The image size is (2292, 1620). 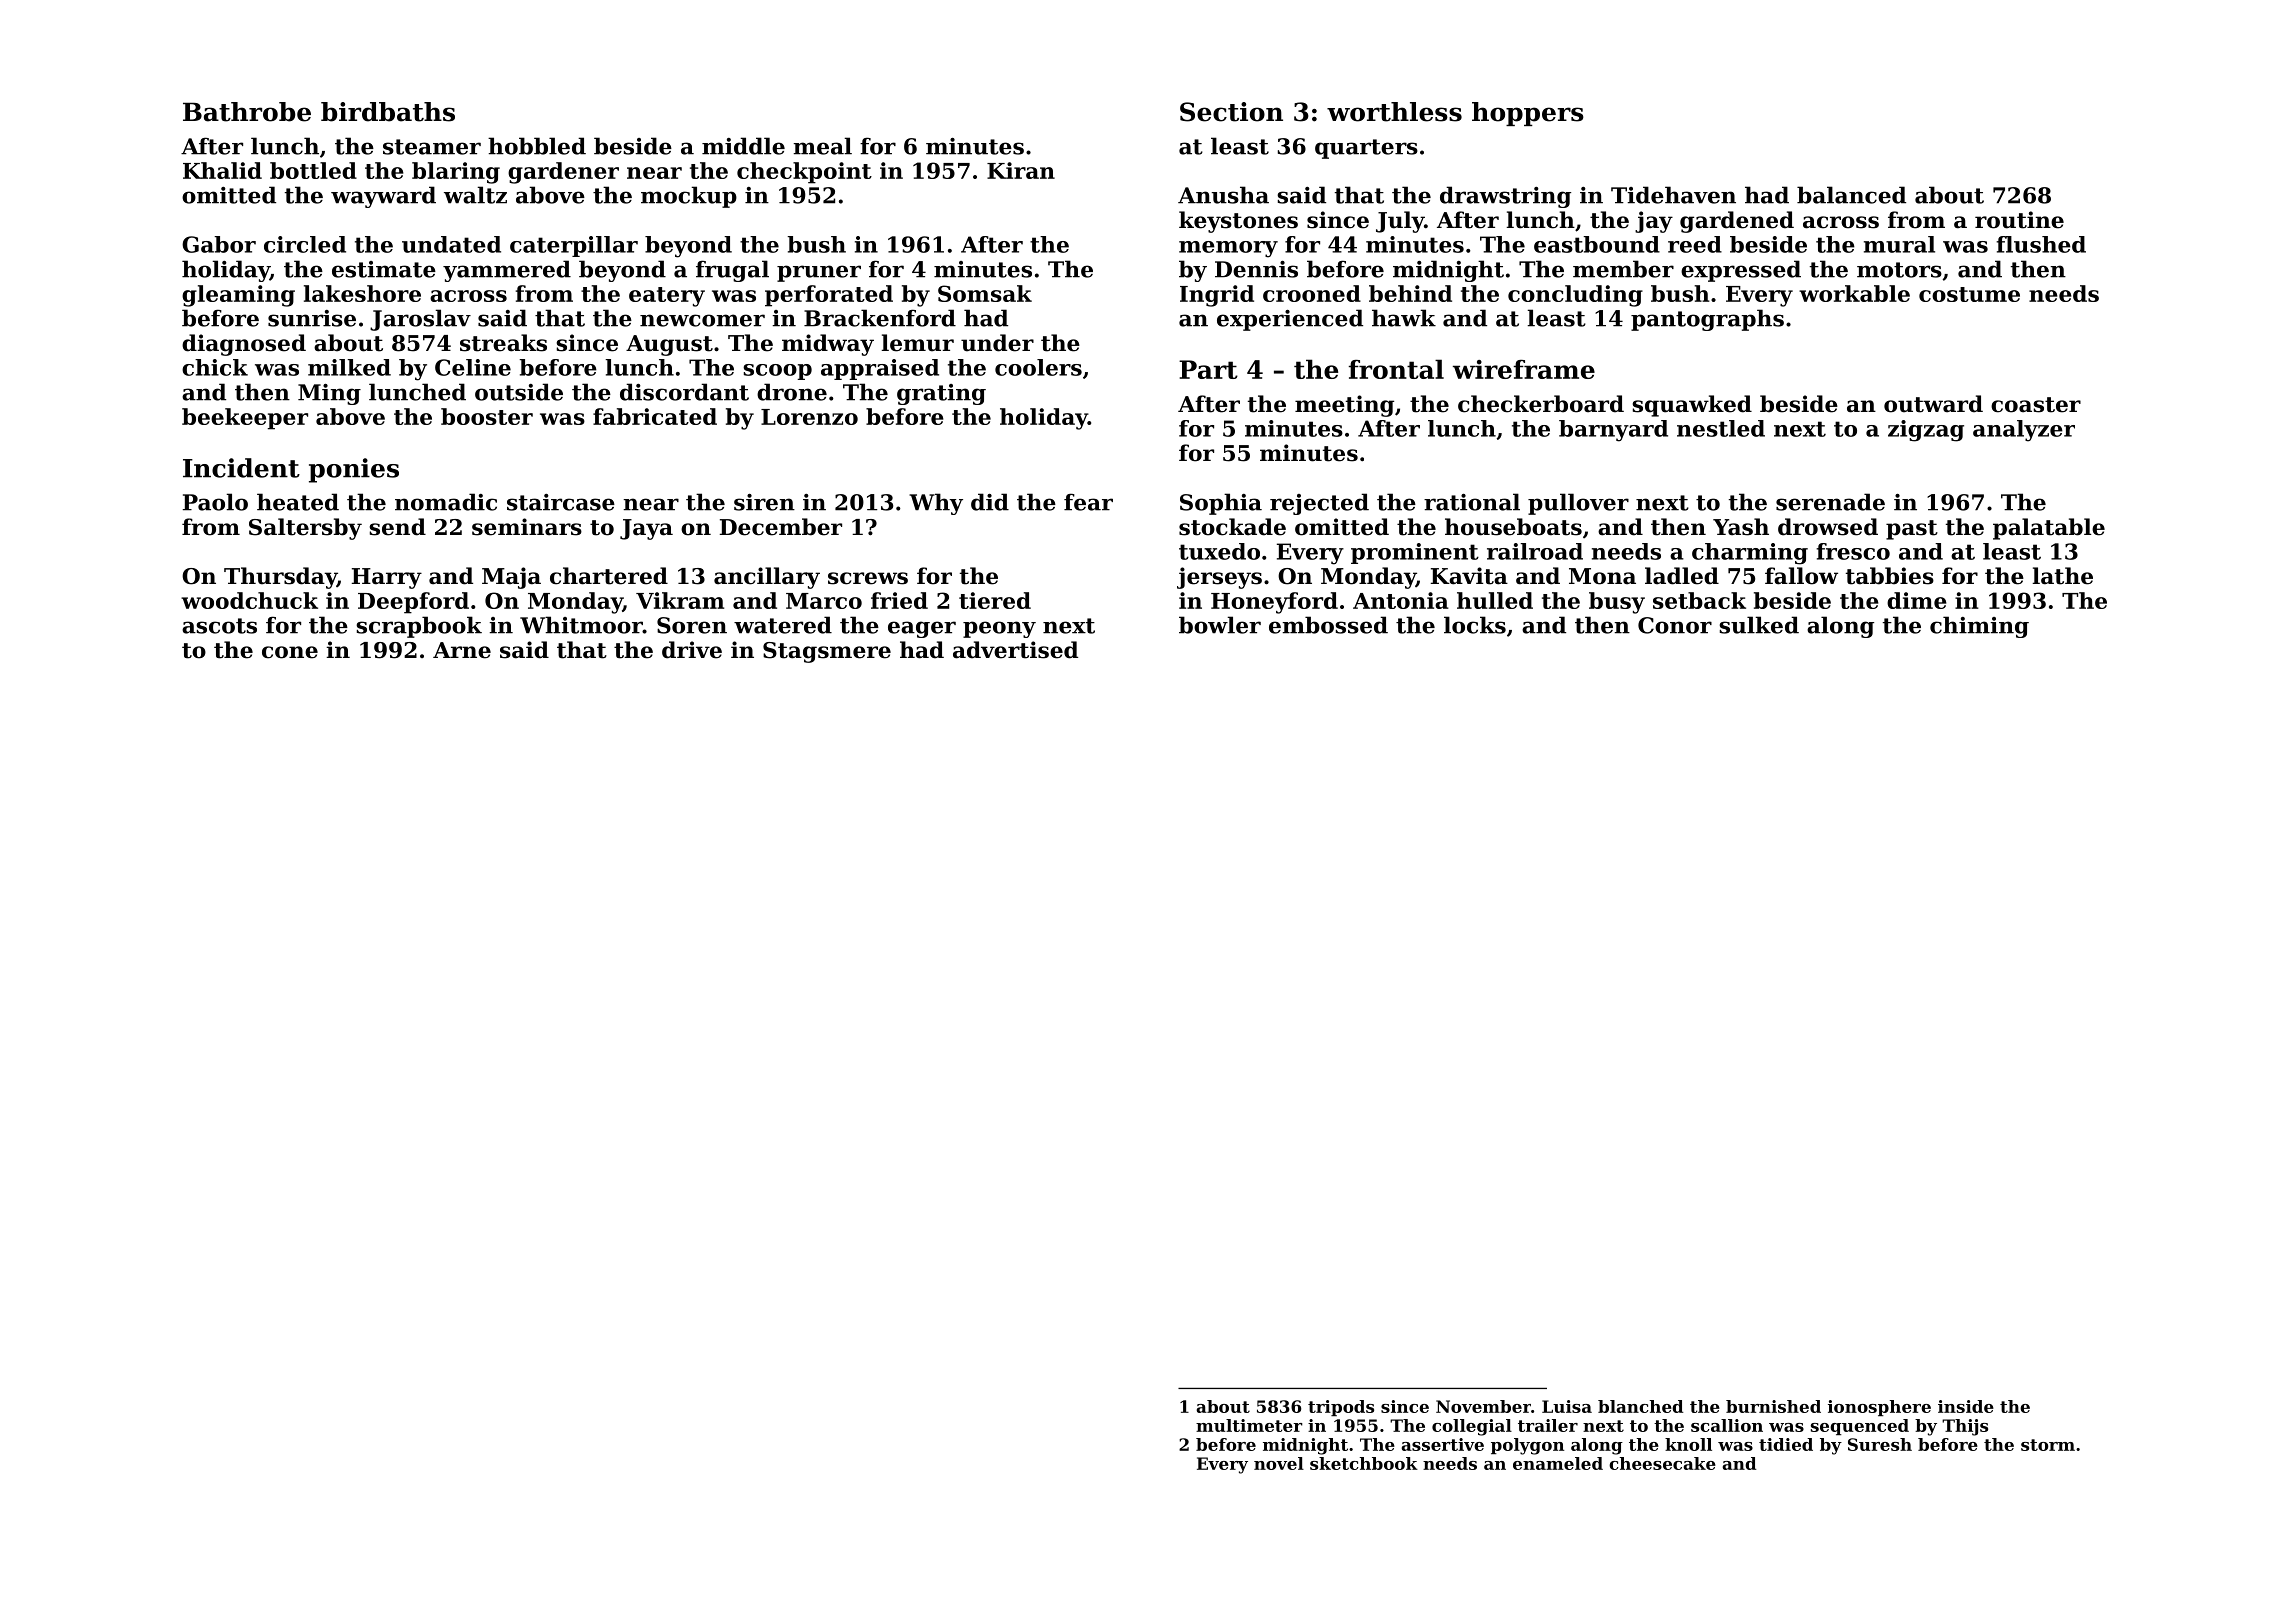 What do you see at coordinates (1312, 293) in the screenshot?
I see `crooned` at bounding box center [1312, 293].
